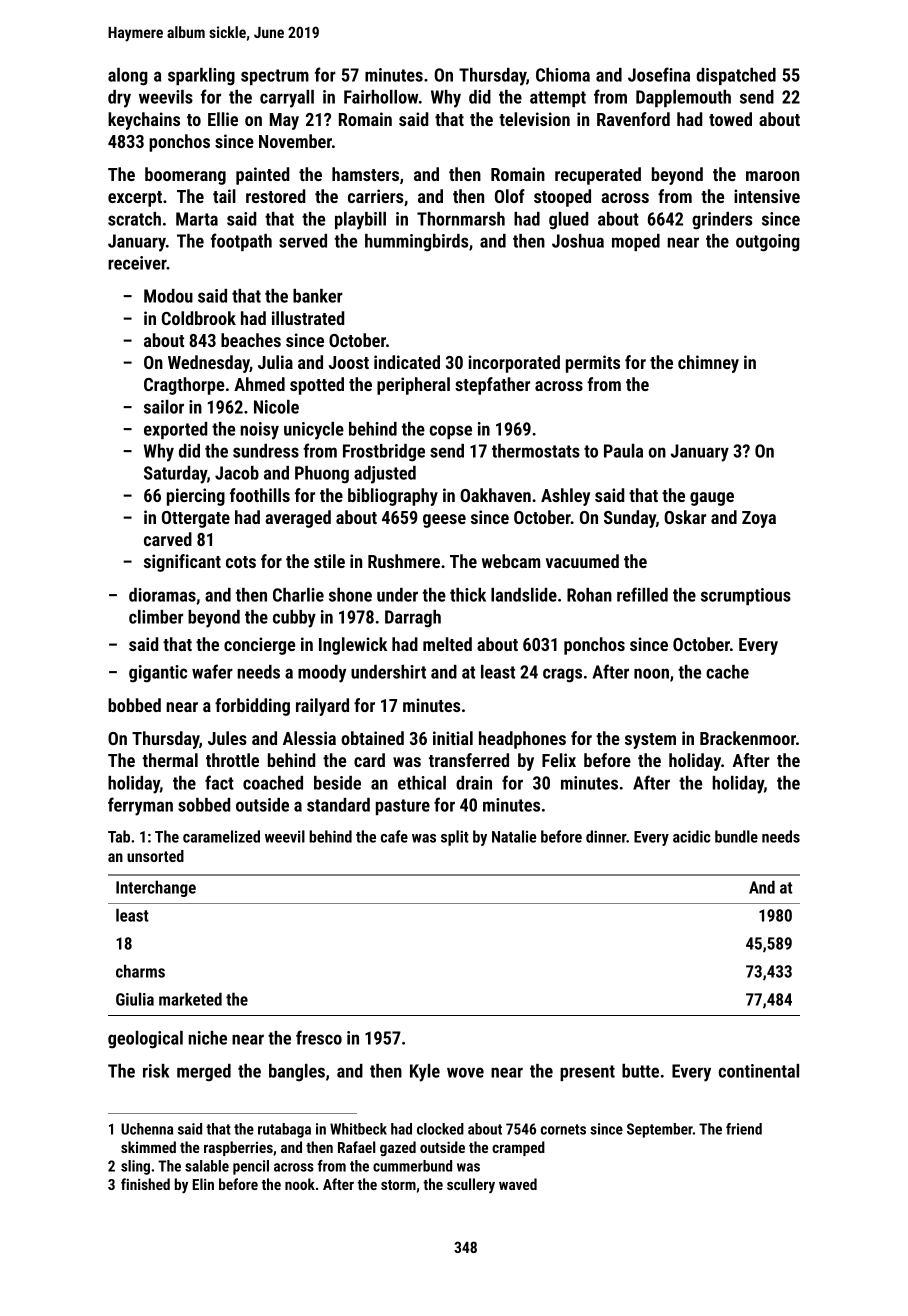  I want to click on Dapplemouth, so click(683, 98).
